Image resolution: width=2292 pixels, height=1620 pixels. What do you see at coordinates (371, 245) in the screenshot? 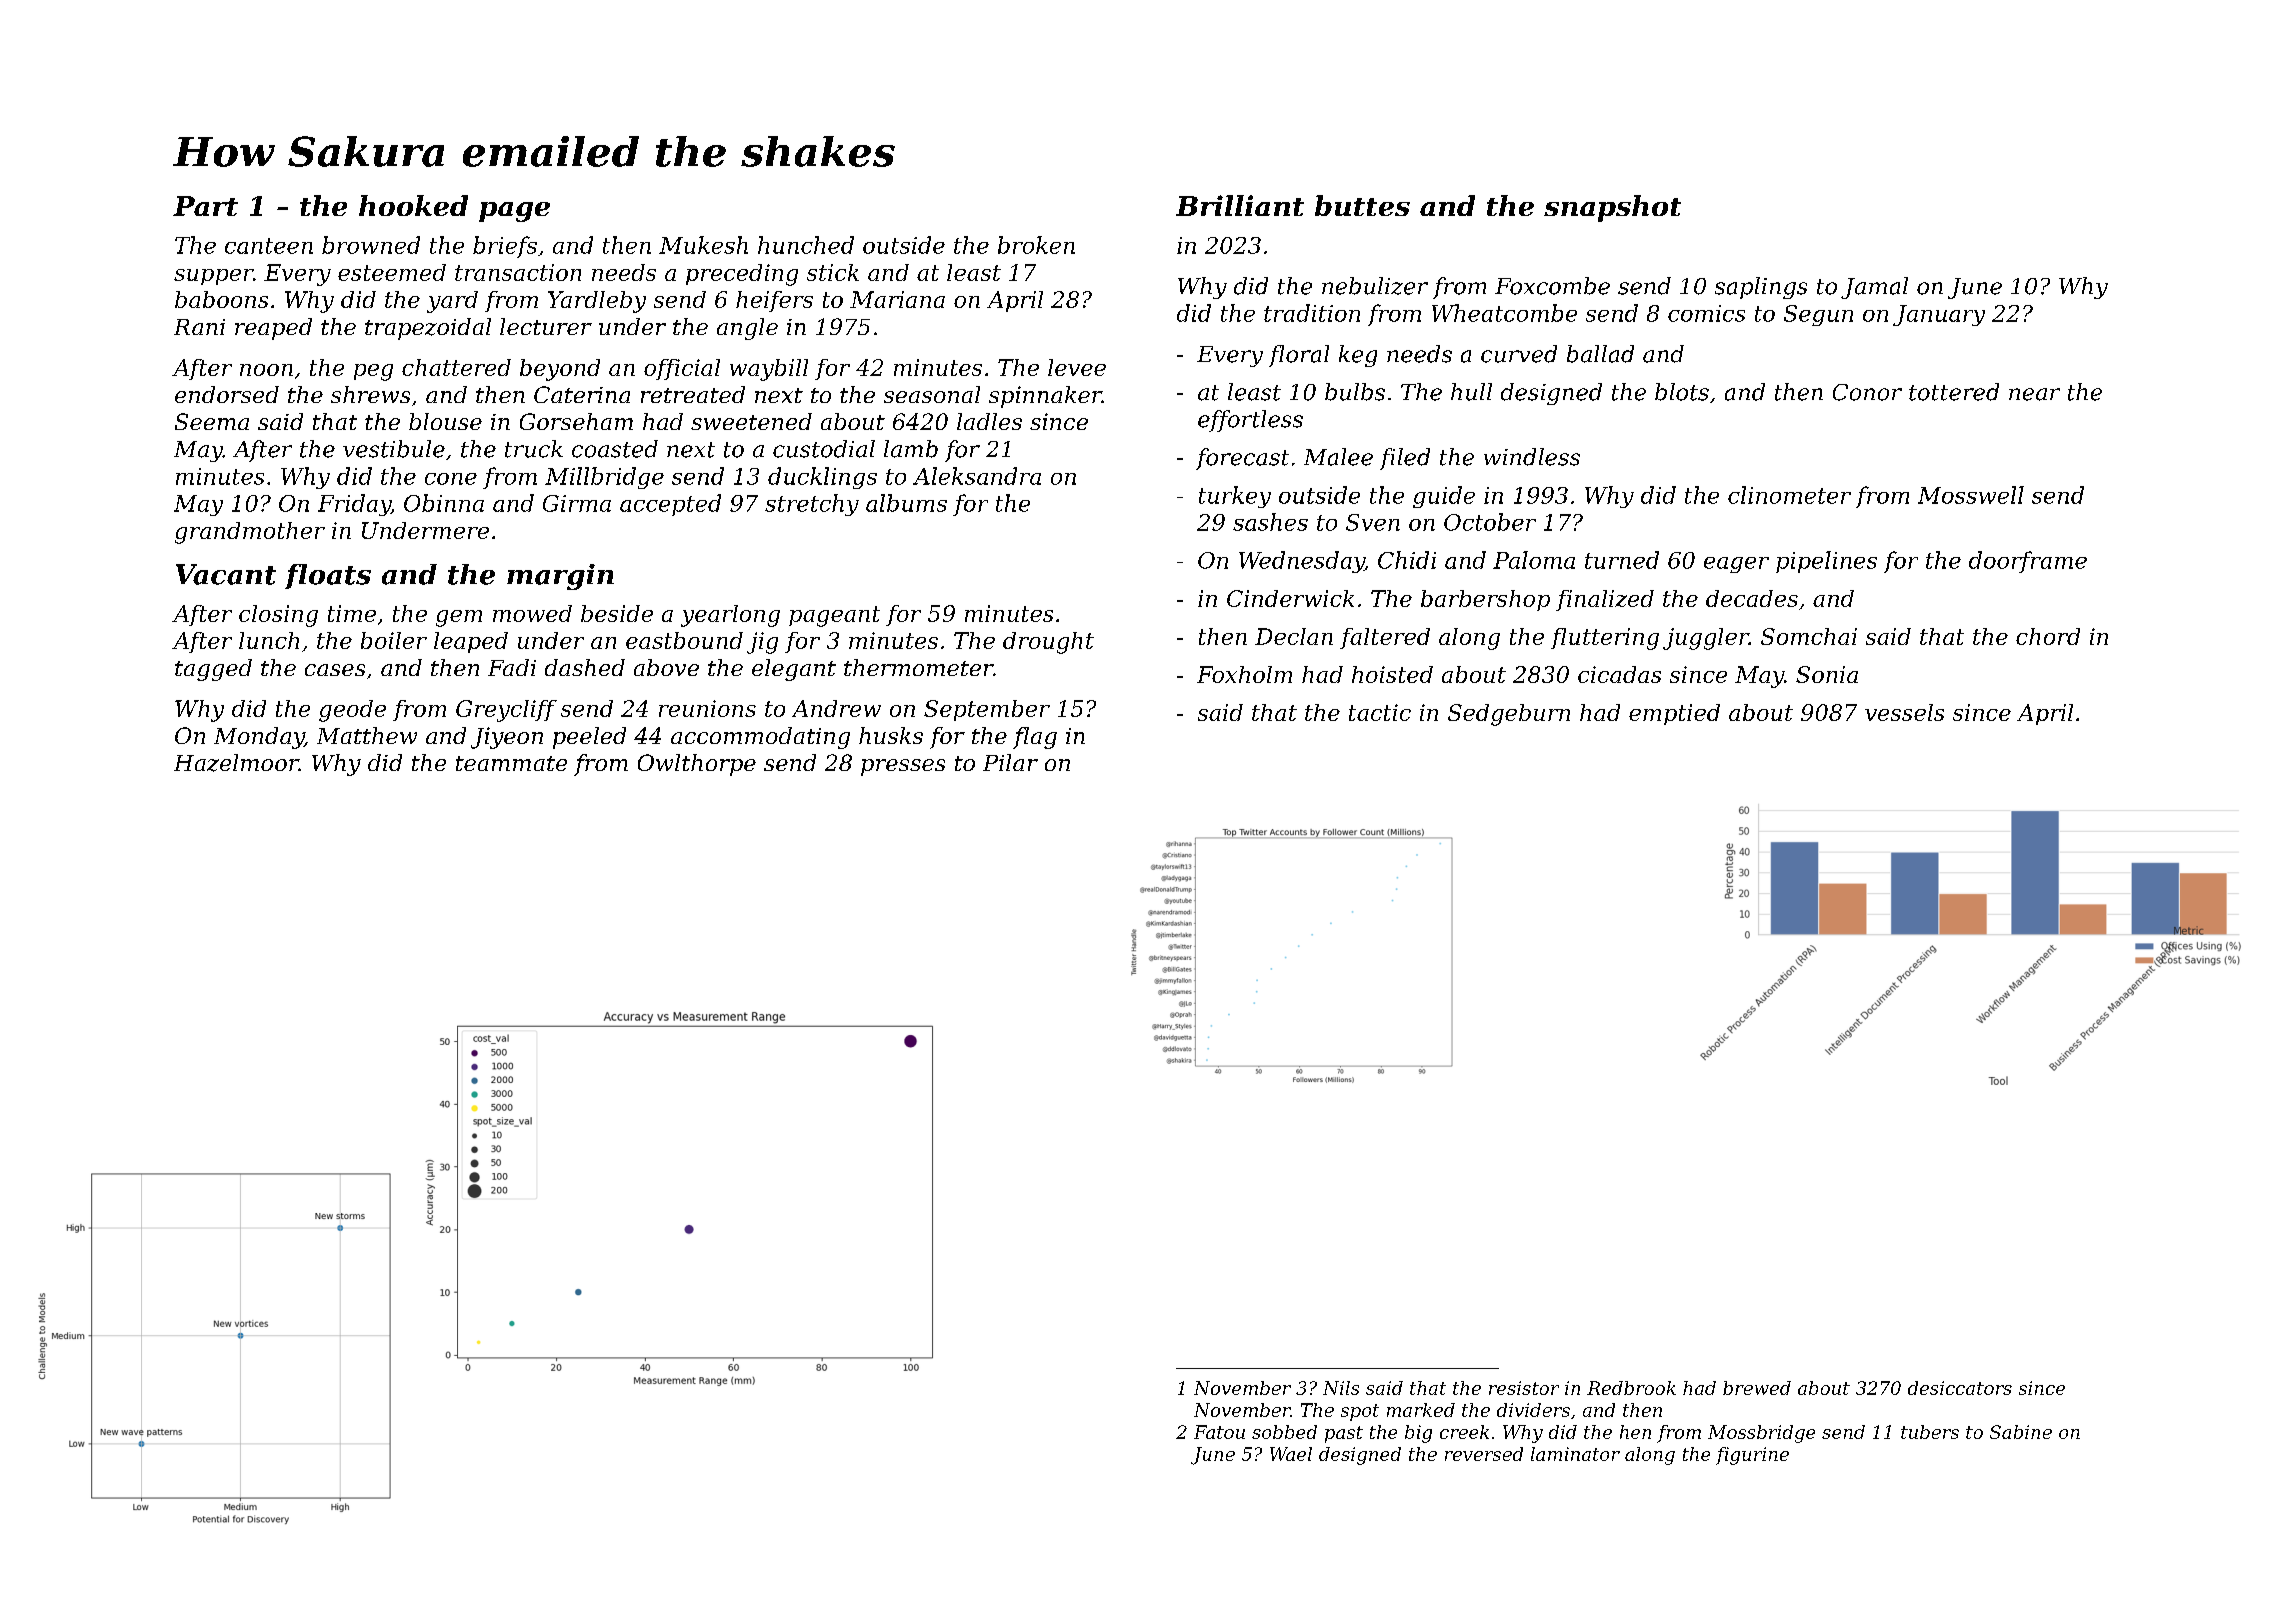
I see `browned` at bounding box center [371, 245].
